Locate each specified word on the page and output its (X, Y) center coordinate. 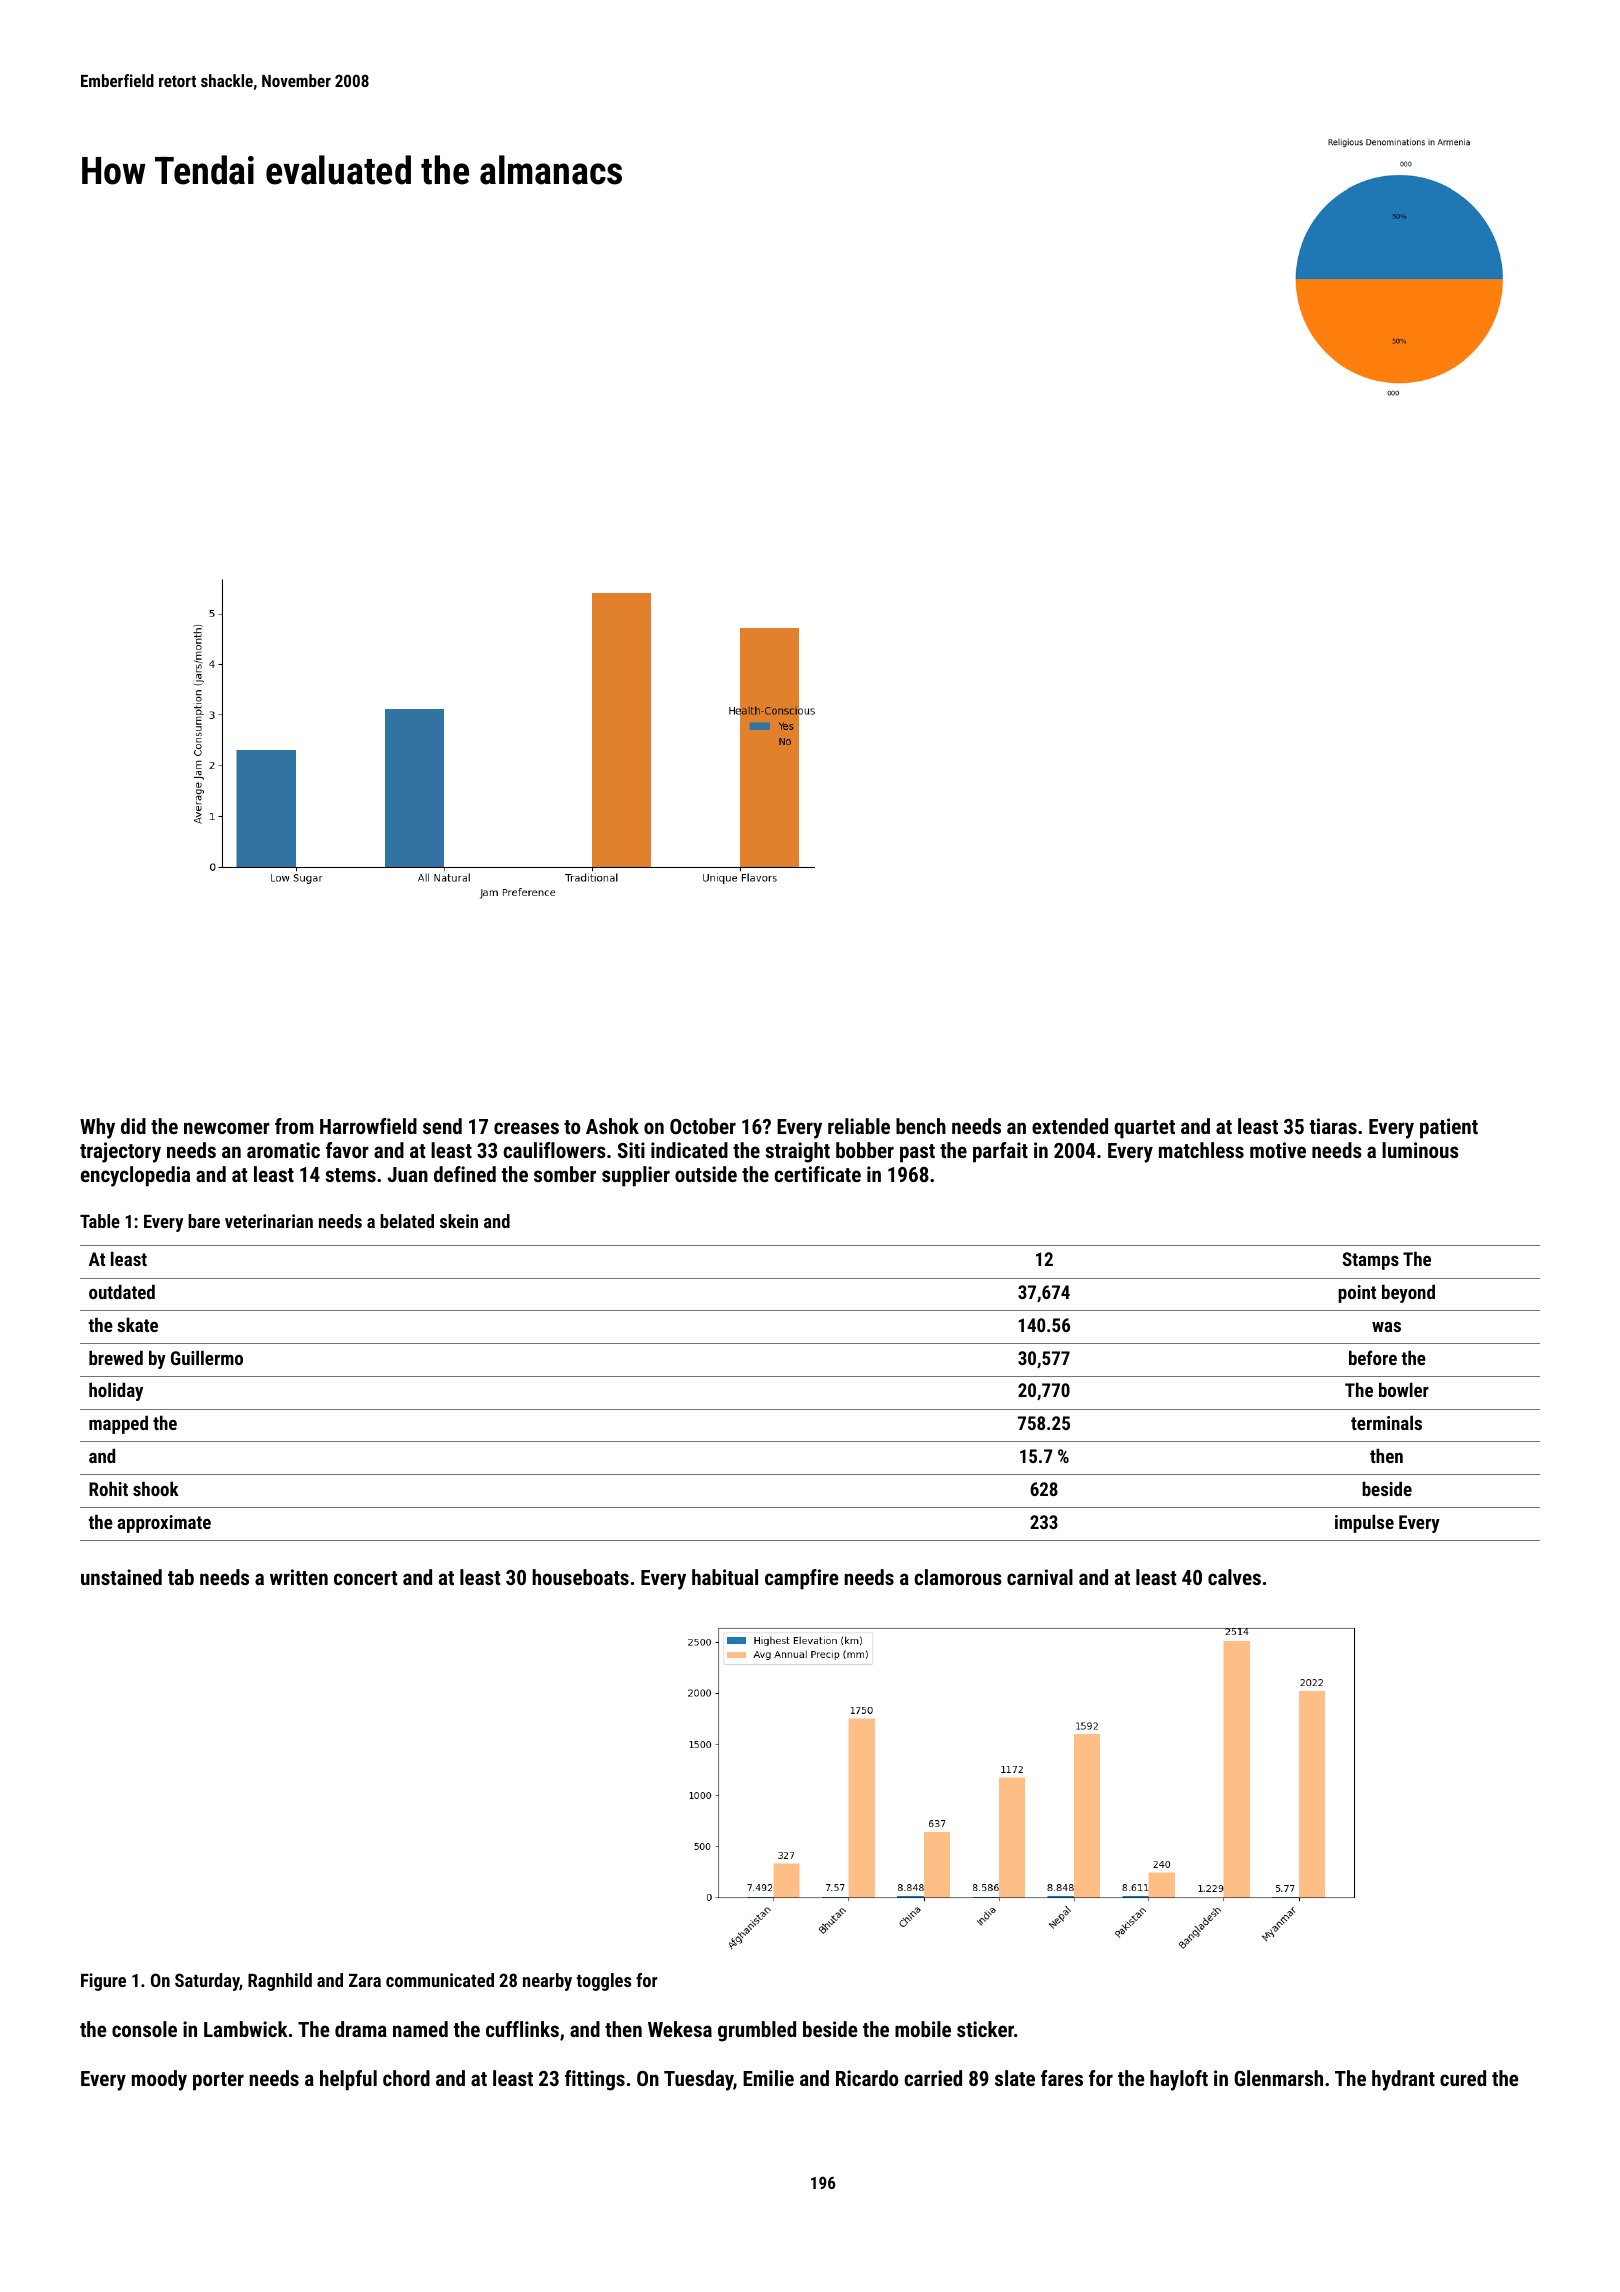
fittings (595, 2080)
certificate (817, 1174)
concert (366, 1578)
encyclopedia (135, 1176)
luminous (1420, 1150)
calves (1234, 1577)
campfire (802, 1579)
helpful (348, 2080)
